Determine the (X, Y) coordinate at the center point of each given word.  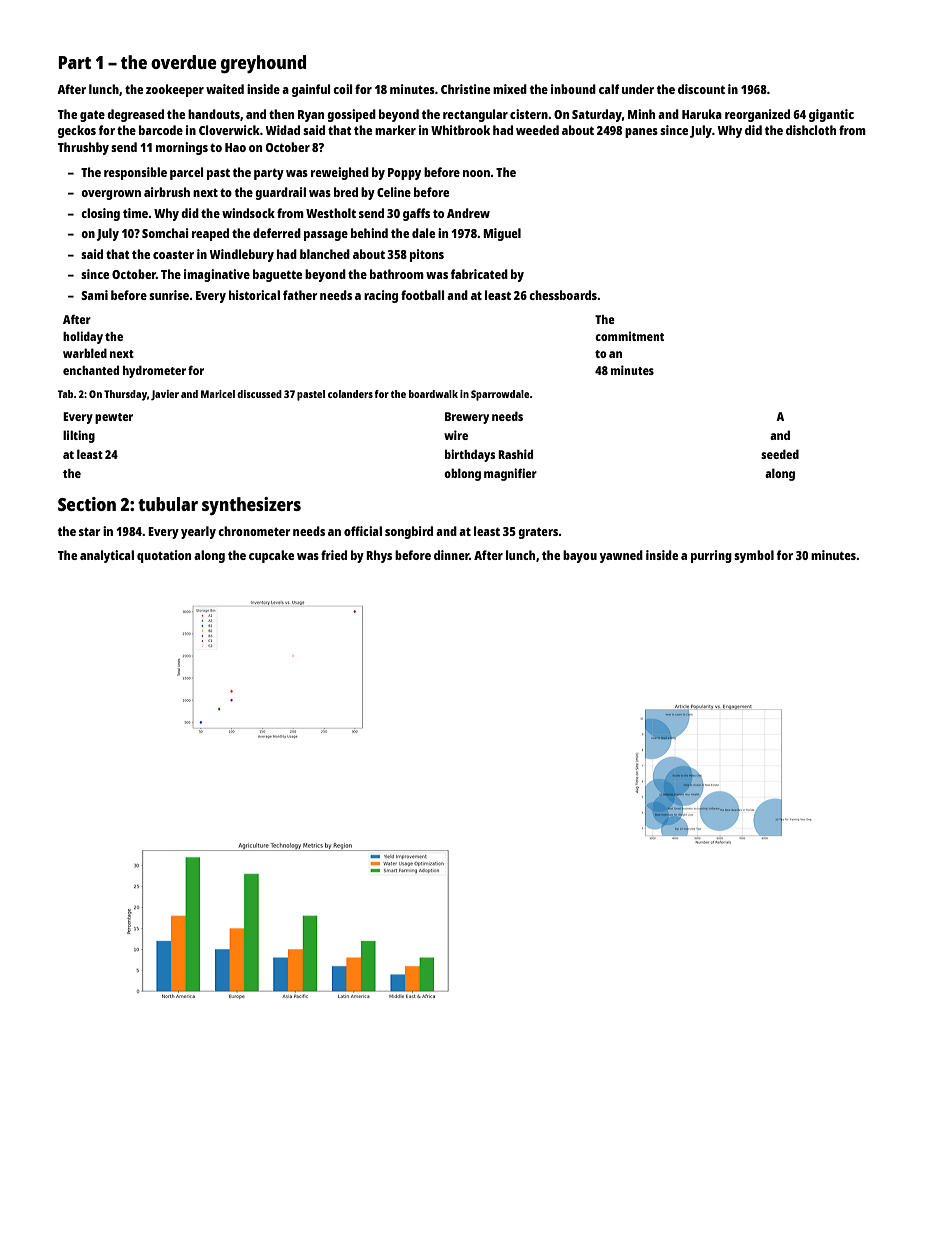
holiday (83, 337)
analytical (107, 556)
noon (476, 173)
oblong (462, 474)
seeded (780, 454)
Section (87, 504)
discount (701, 89)
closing (100, 214)
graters (538, 533)
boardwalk (433, 394)
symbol (754, 556)
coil (342, 89)
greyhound (263, 64)
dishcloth (811, 130)
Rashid (515, 454)
